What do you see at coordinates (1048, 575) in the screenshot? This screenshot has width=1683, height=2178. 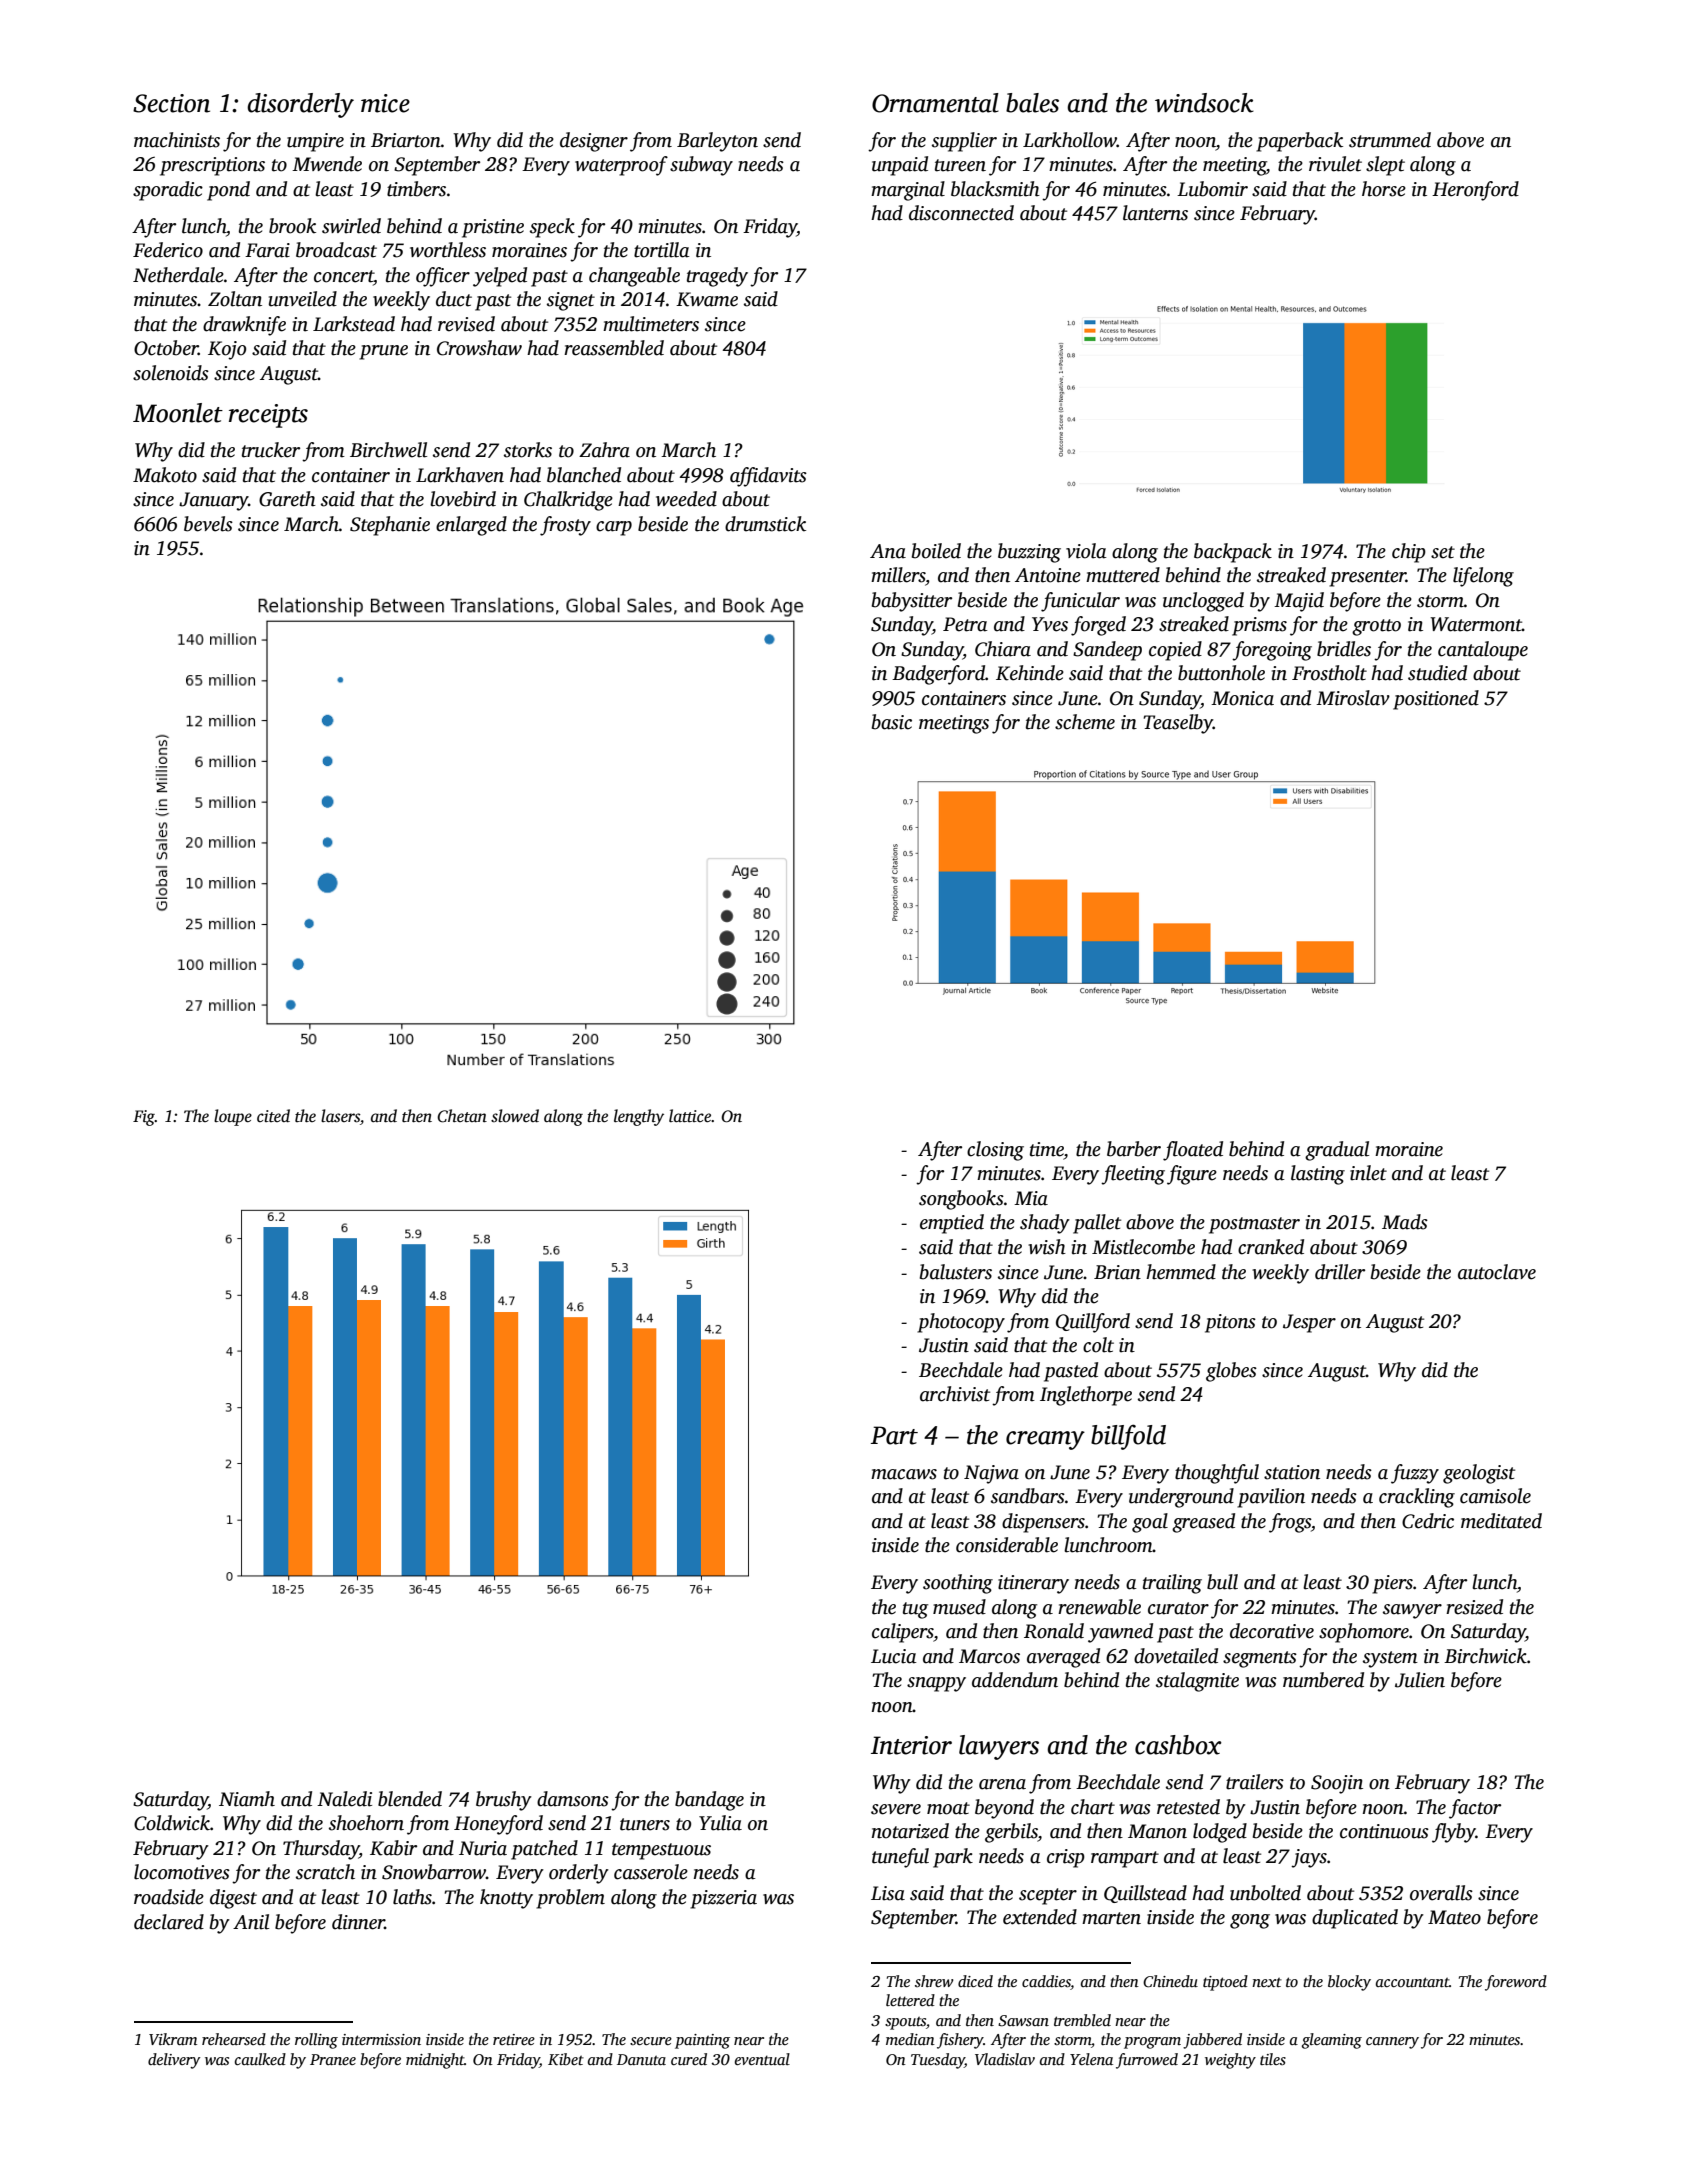 I see `Antoine` at bounding box center [1048, 575].
